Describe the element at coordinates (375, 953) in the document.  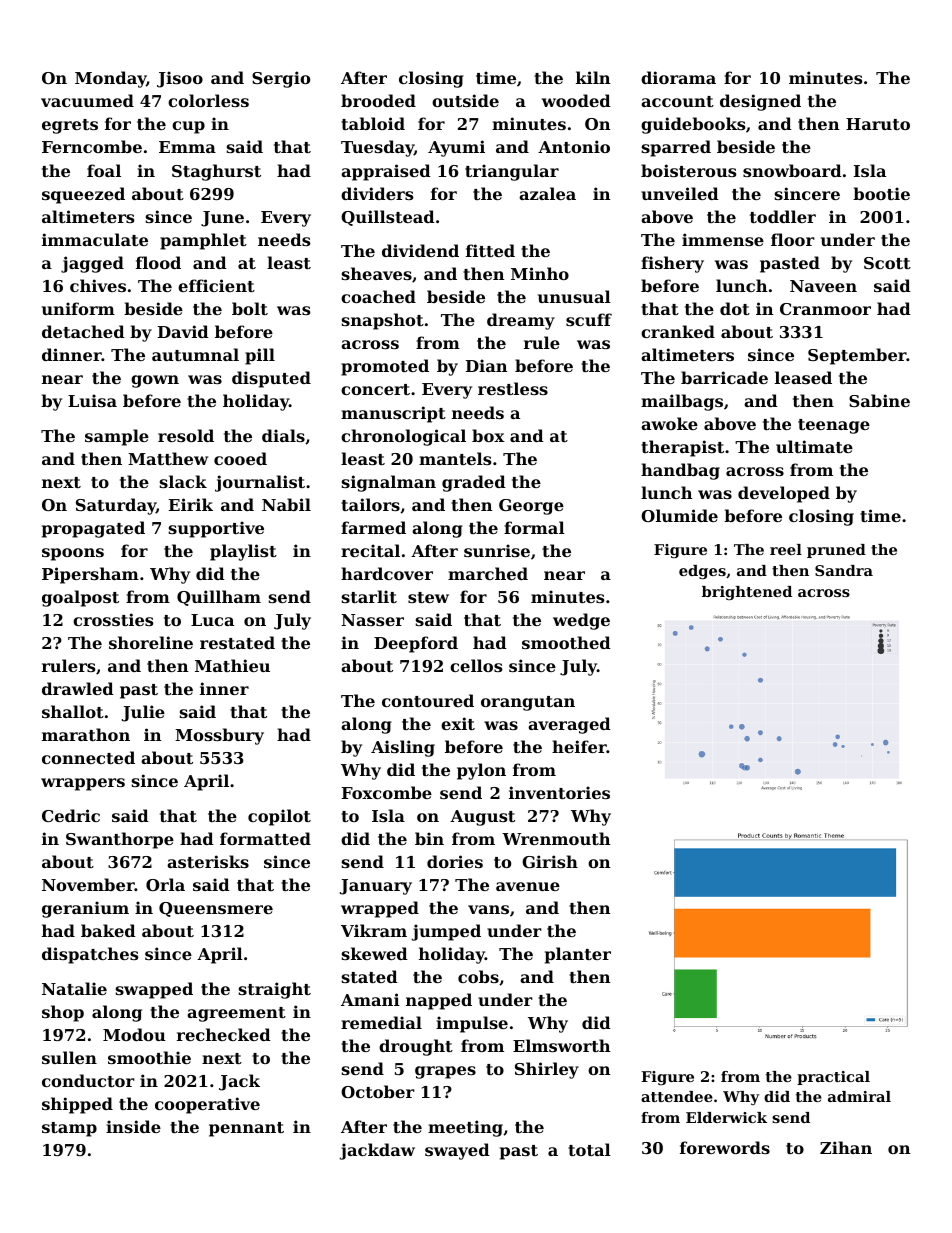
I see `skewed` at that location.
